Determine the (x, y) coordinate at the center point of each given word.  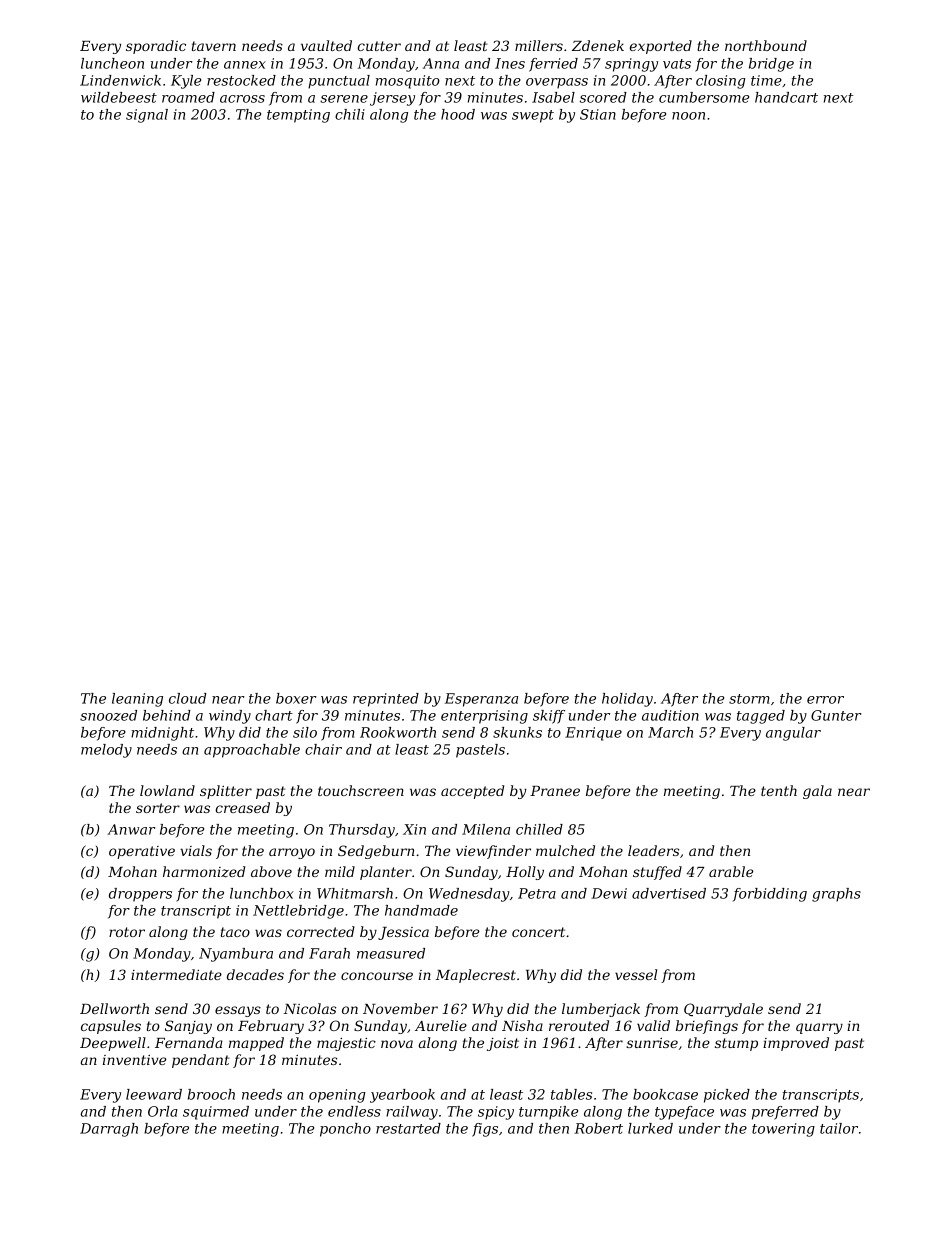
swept (533, 116)
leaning (137, 700)
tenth (779, 790)
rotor (127, 932)
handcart (786, 97)
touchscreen (361, 790)
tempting (298, 116)
